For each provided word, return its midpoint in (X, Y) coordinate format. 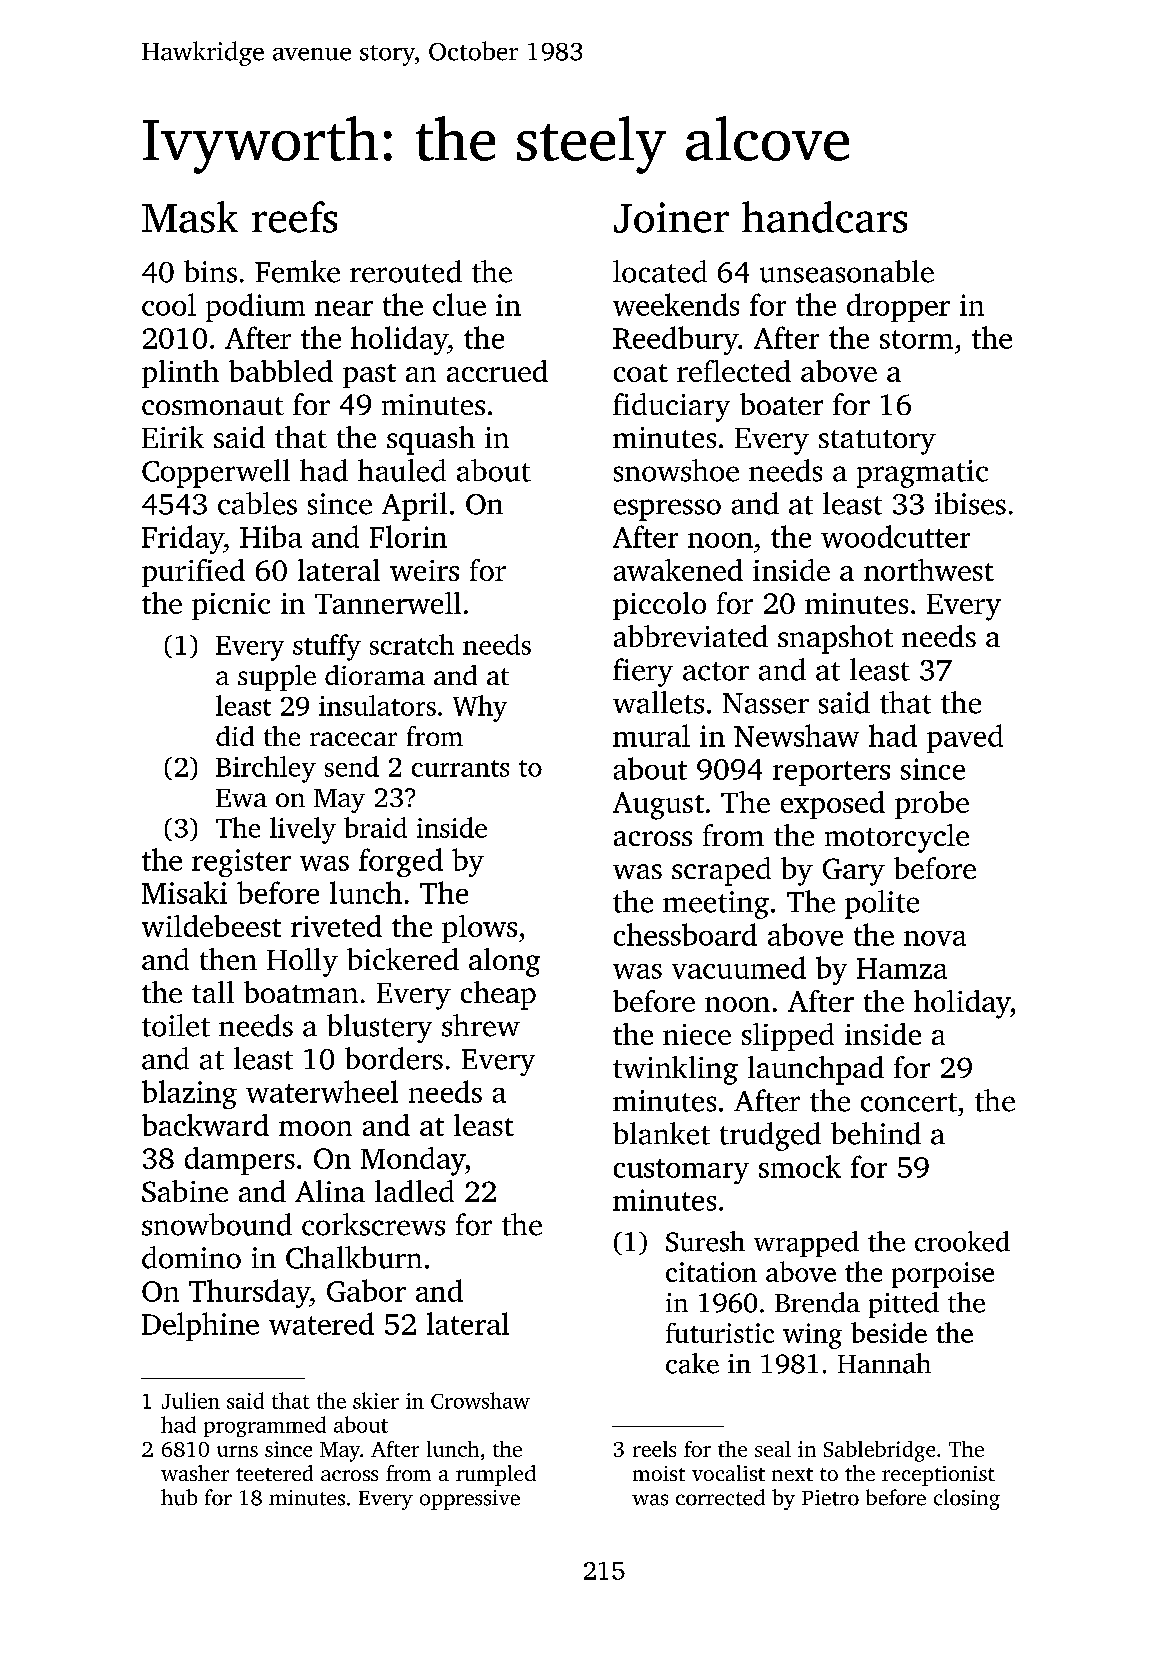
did (235, 736)
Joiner (671, 217)
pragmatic (922, 474)
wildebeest (211, 926)
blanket (661, 1133)
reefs (294, 217)
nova (935, 938)
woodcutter (895, 536)
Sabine (185, 1191)
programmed (265, 1426)
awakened (678, 570)
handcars (824, 217)
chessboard (685, 934)
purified (193, 573)
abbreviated (691, 636)
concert (909, 1102)
